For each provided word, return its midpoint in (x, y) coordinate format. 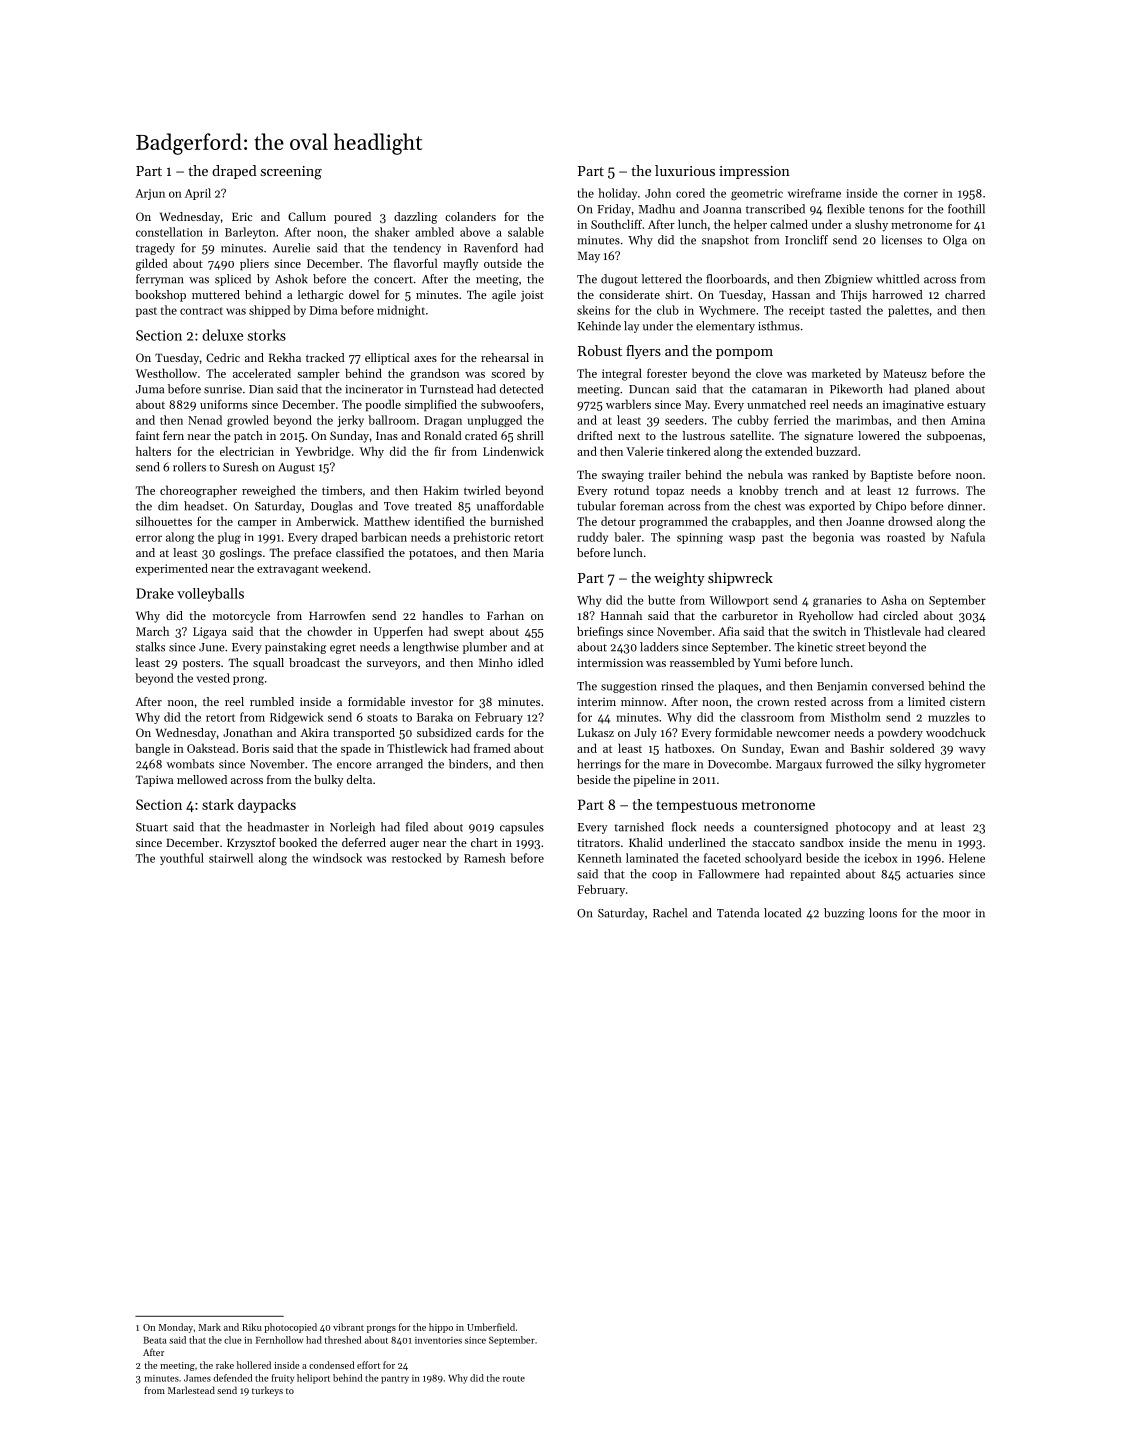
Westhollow (166, 373)
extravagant (288, 570)
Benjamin (842, 687)
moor (957, 914)
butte (661, 600)
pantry (395, 1380)
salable (526, 232)
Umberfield (491, 1327)
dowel (364, 294)
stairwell (231, 858)
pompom (744, 354)
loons (883, 913)
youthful (182, 859)
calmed (789, 224)
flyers (643, 352)
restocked (417, 858)
